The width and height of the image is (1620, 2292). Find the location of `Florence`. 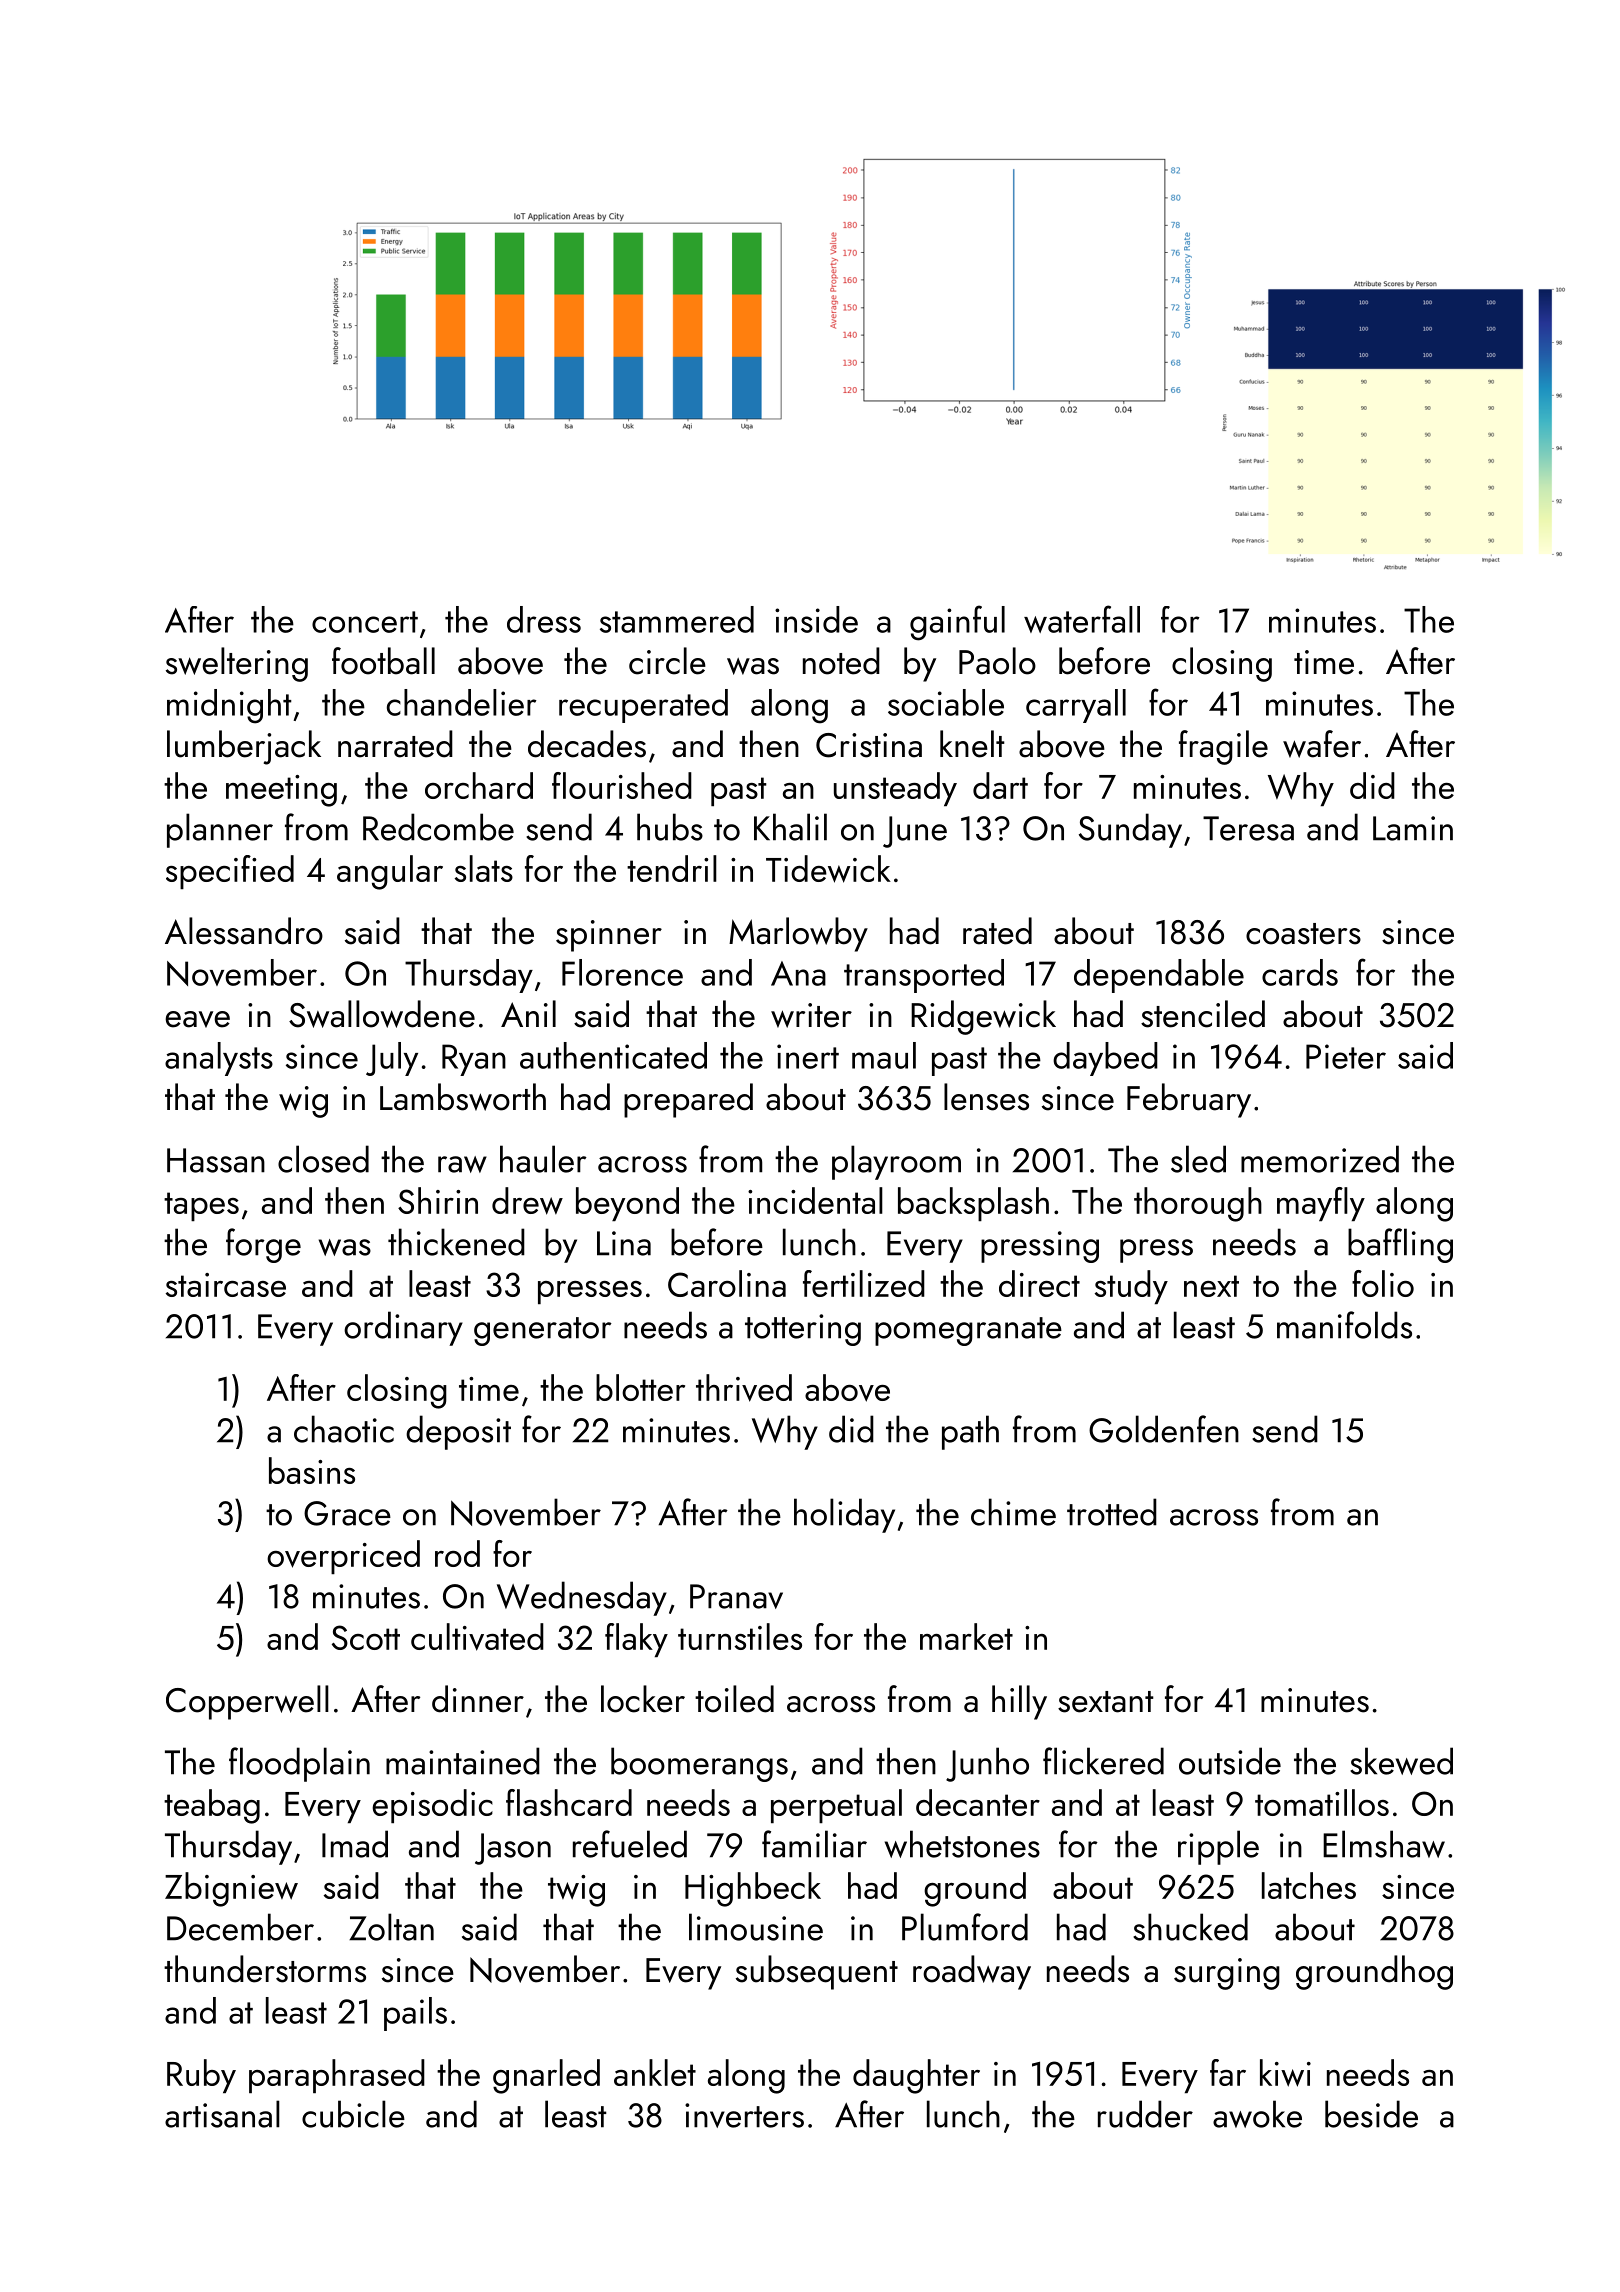

Florence is located at coordinates (622, 972).
